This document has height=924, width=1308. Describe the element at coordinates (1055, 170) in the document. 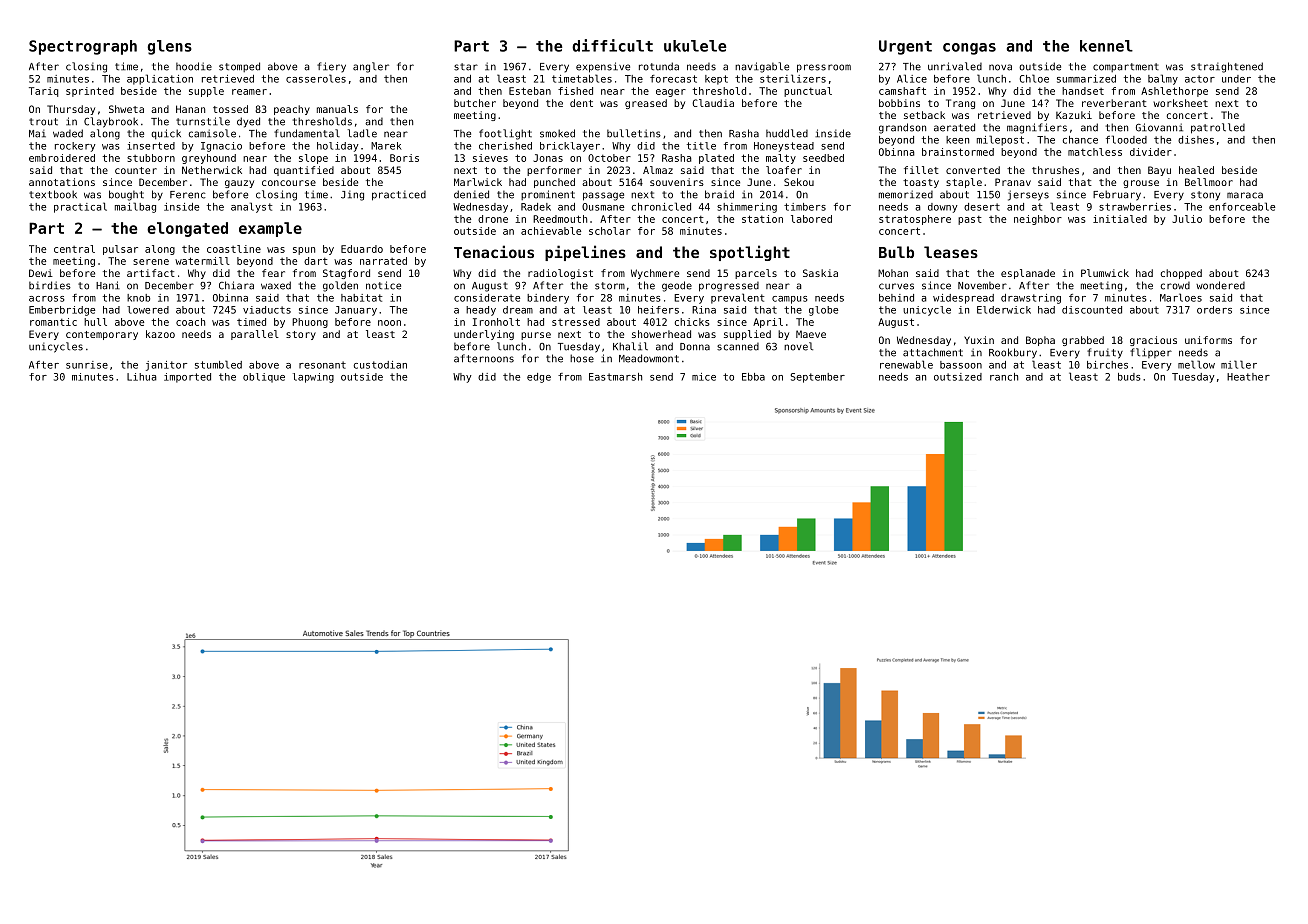

I see `thrushes` at that location.
